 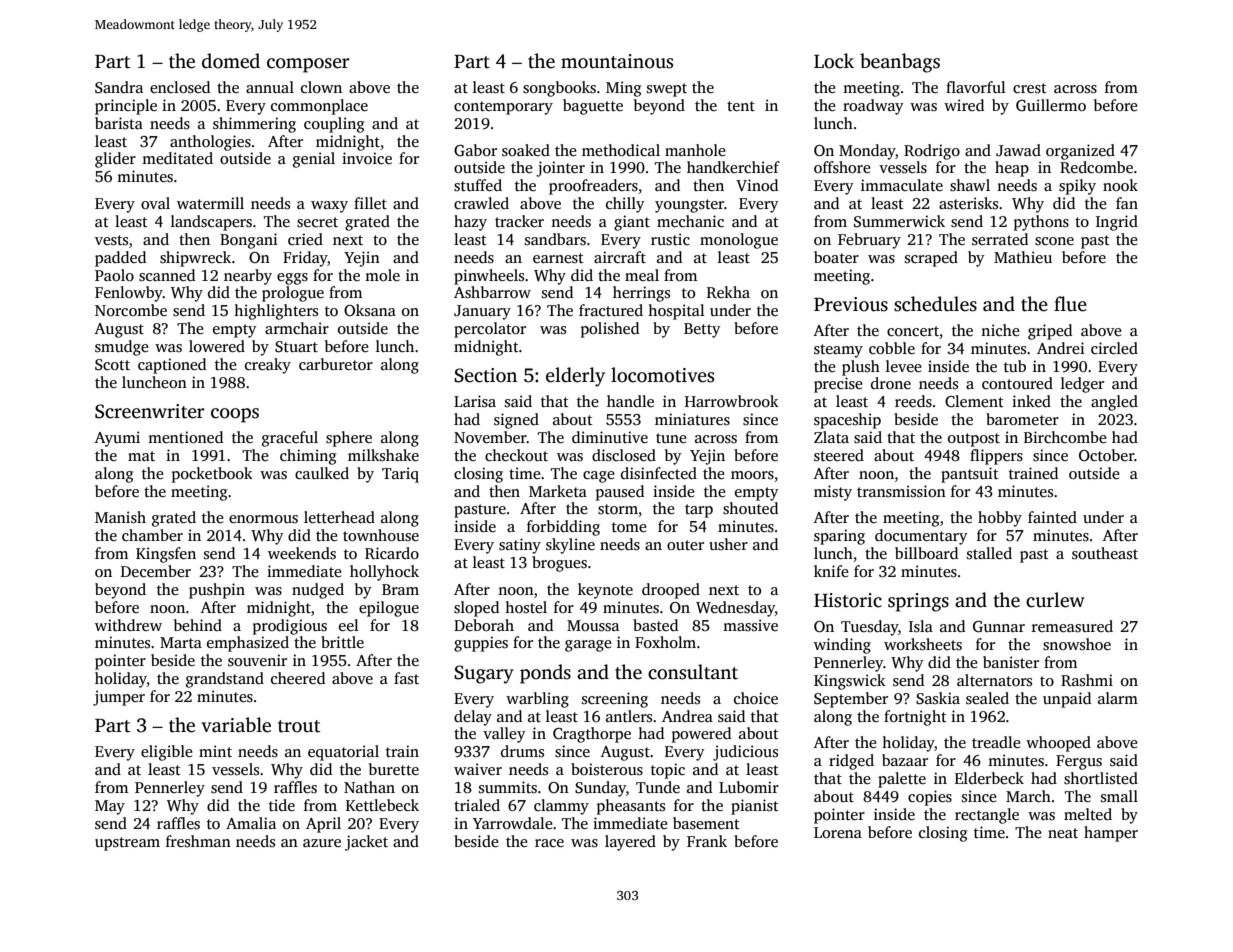 I want to click on Andrea, so click(x=687, y=716).
